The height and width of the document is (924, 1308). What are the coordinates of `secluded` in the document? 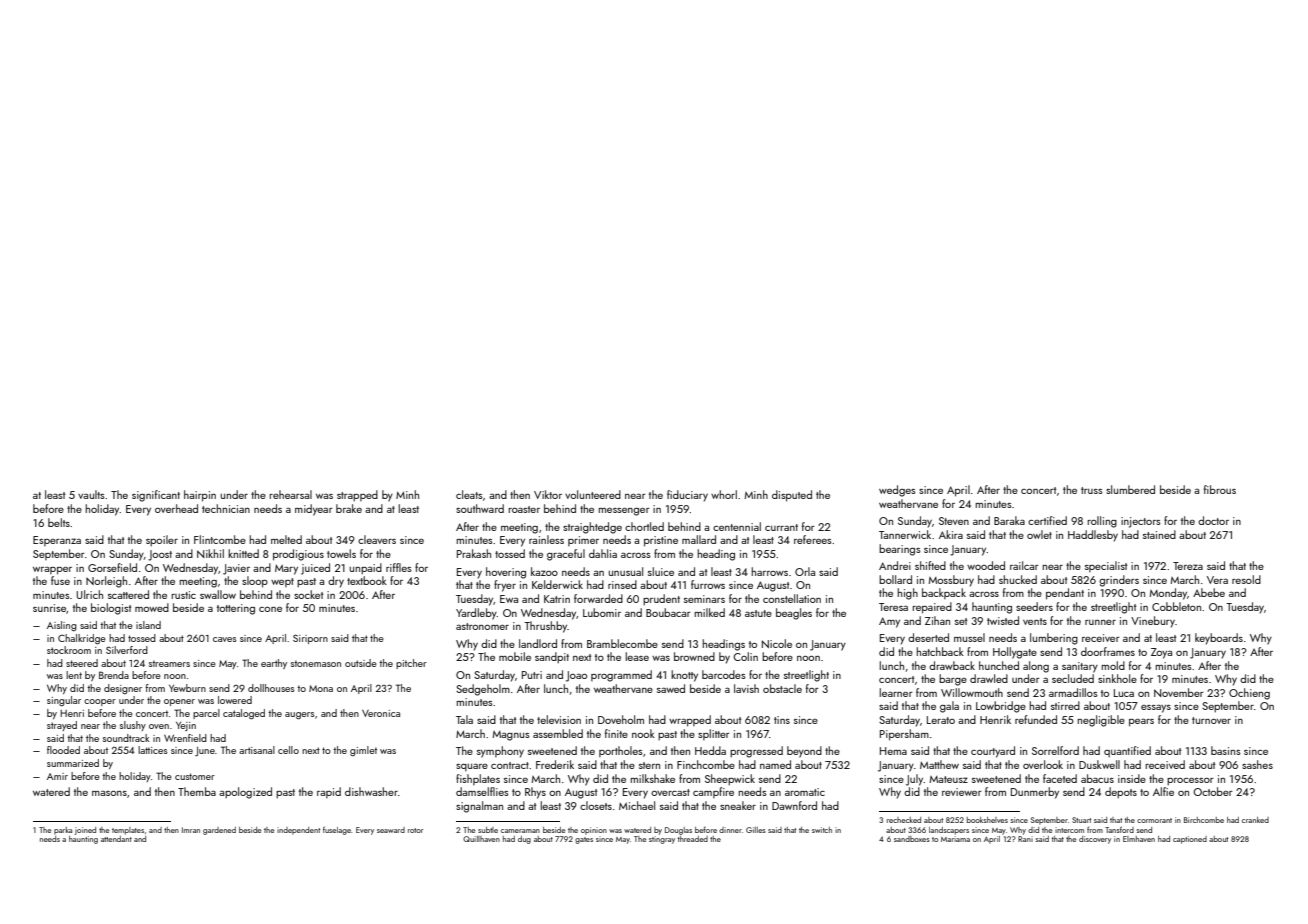 It's located at (1073, 678).
